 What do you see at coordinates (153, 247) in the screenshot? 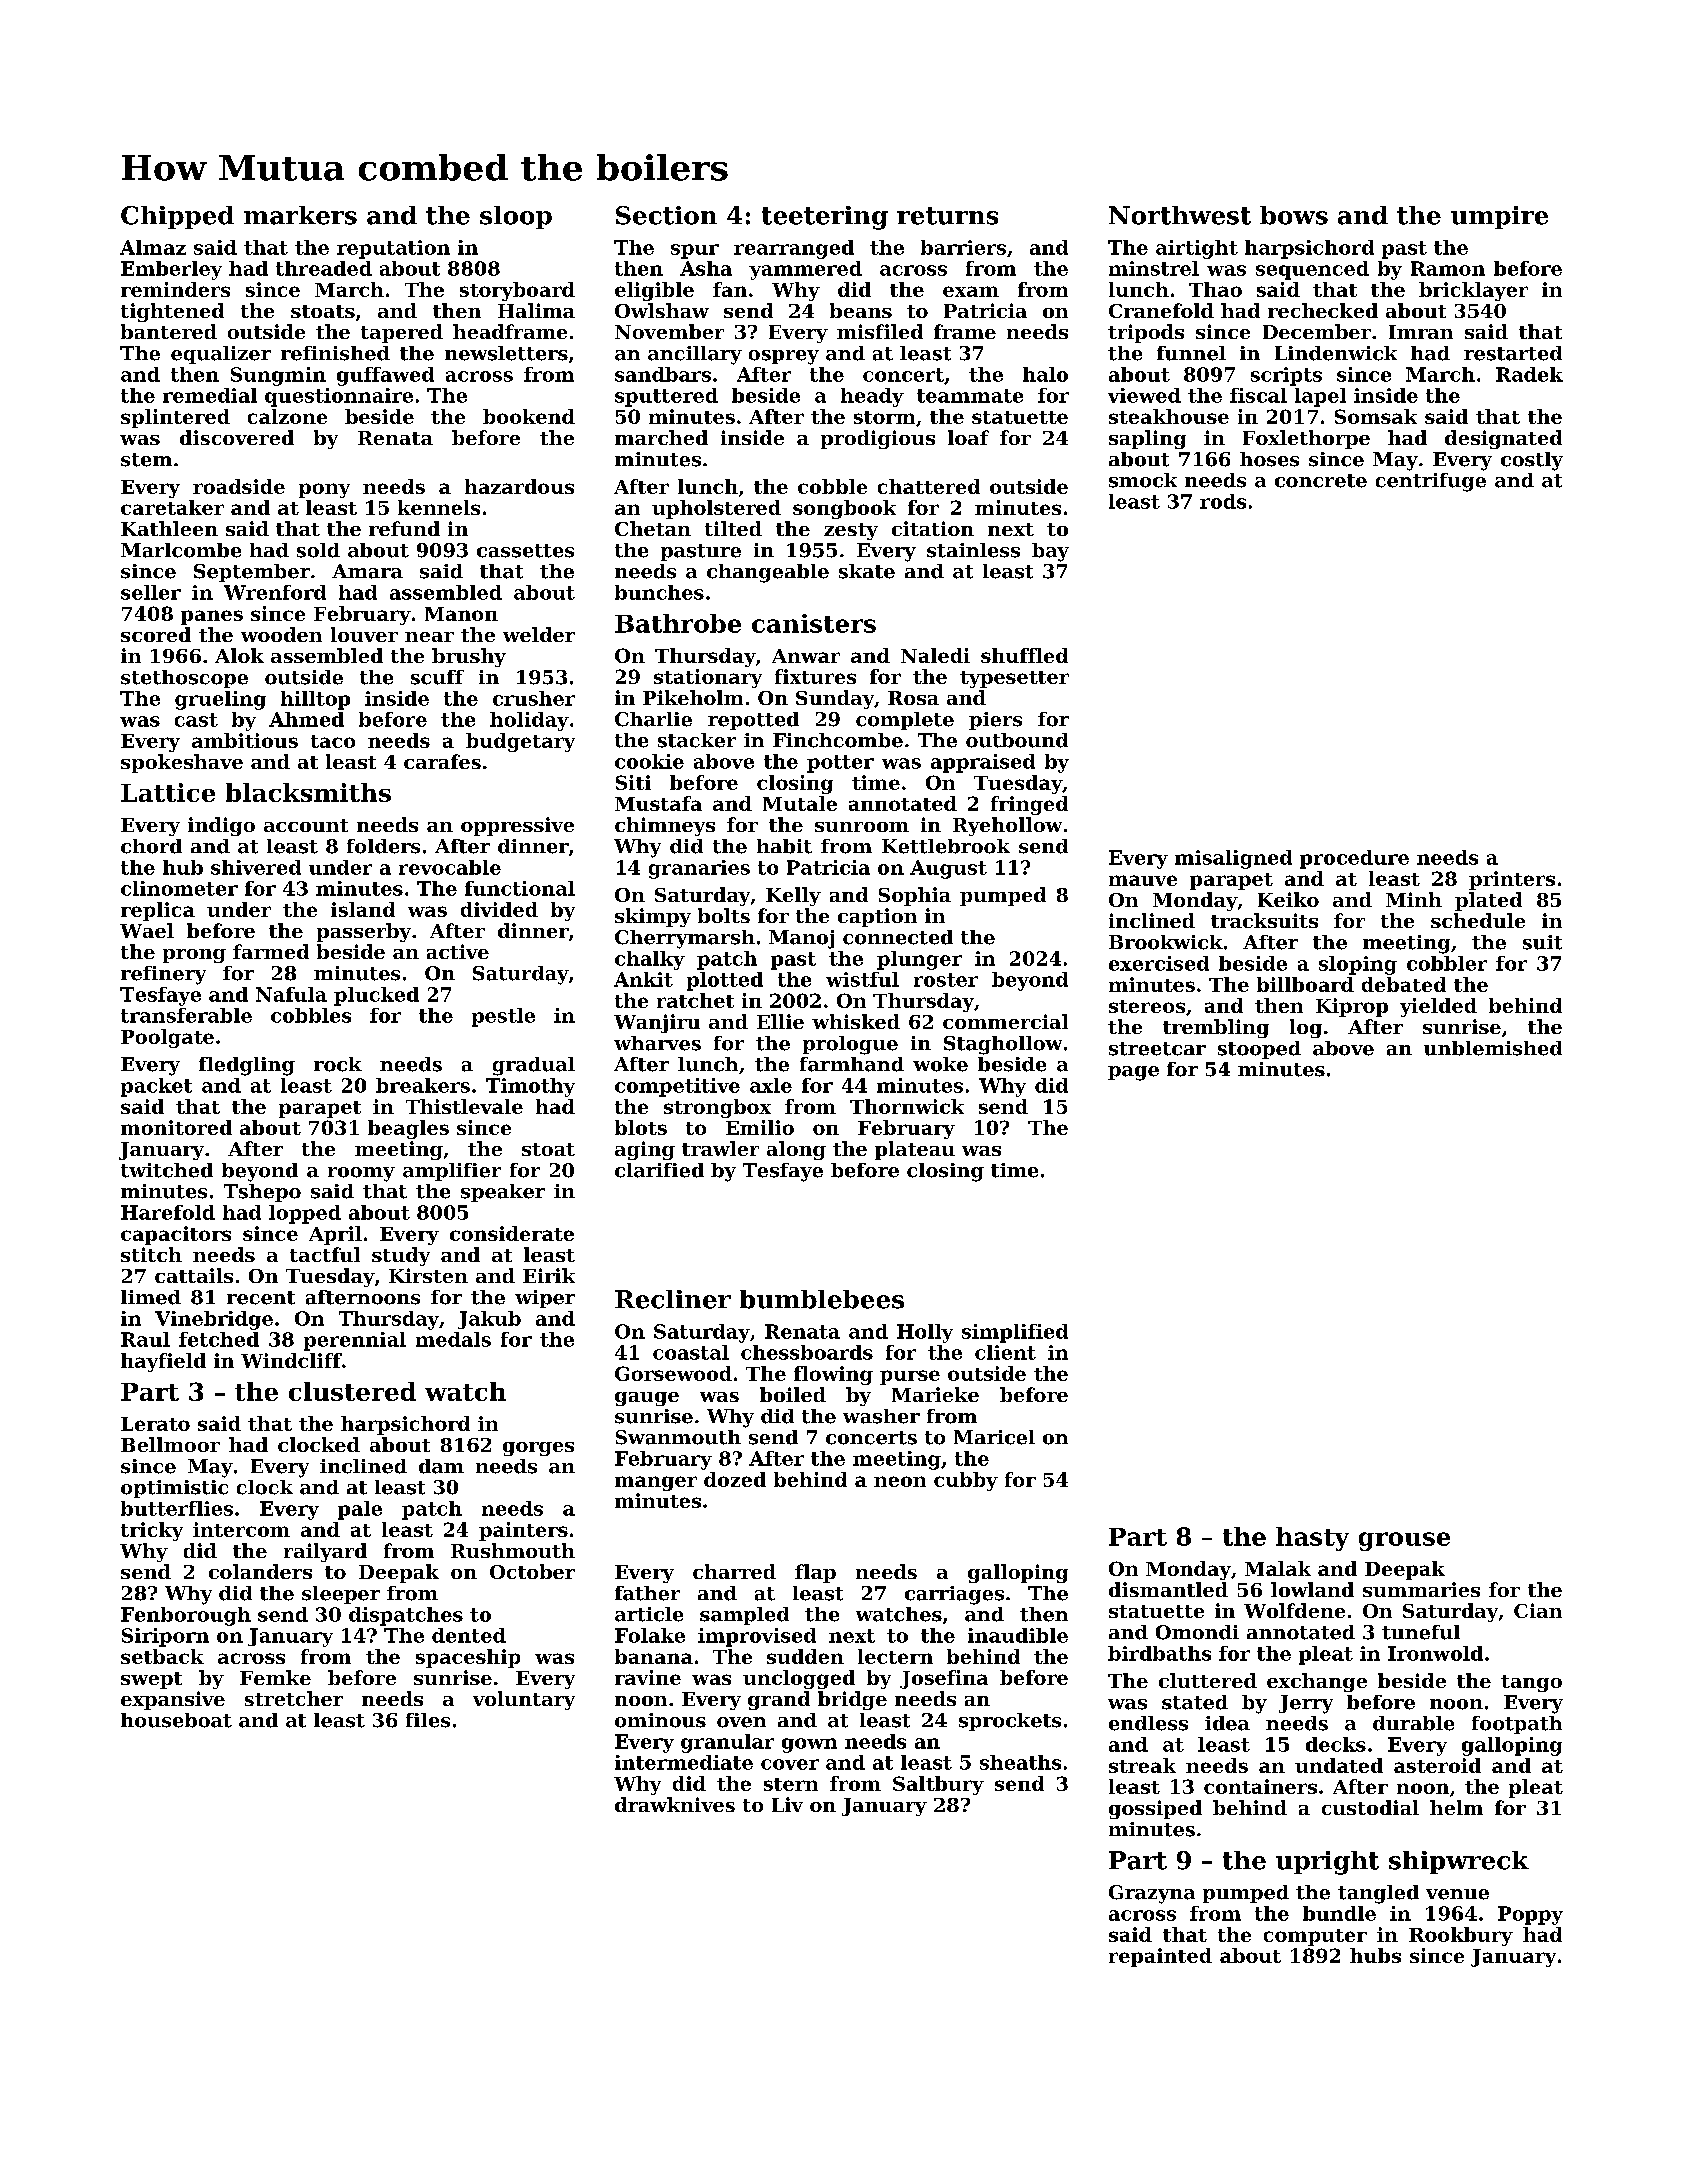
I see `Almaz` at bounding box center [153, 247].
